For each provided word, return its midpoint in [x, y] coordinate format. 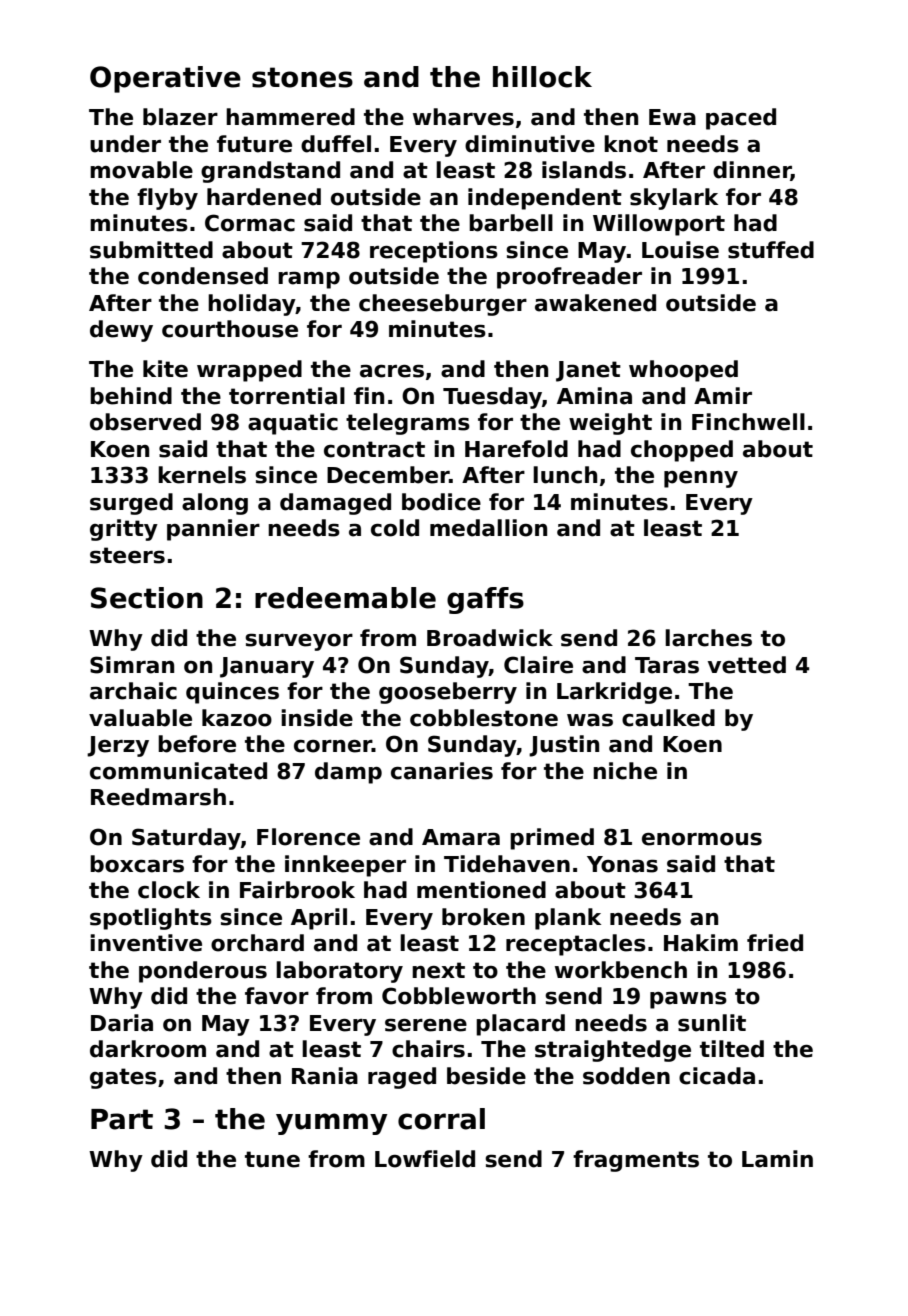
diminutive [530, 144]
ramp [309, 280]
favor [277, 996]
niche [625, 771]
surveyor [299, 642]
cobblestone [484, 718]
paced [741, 119]
